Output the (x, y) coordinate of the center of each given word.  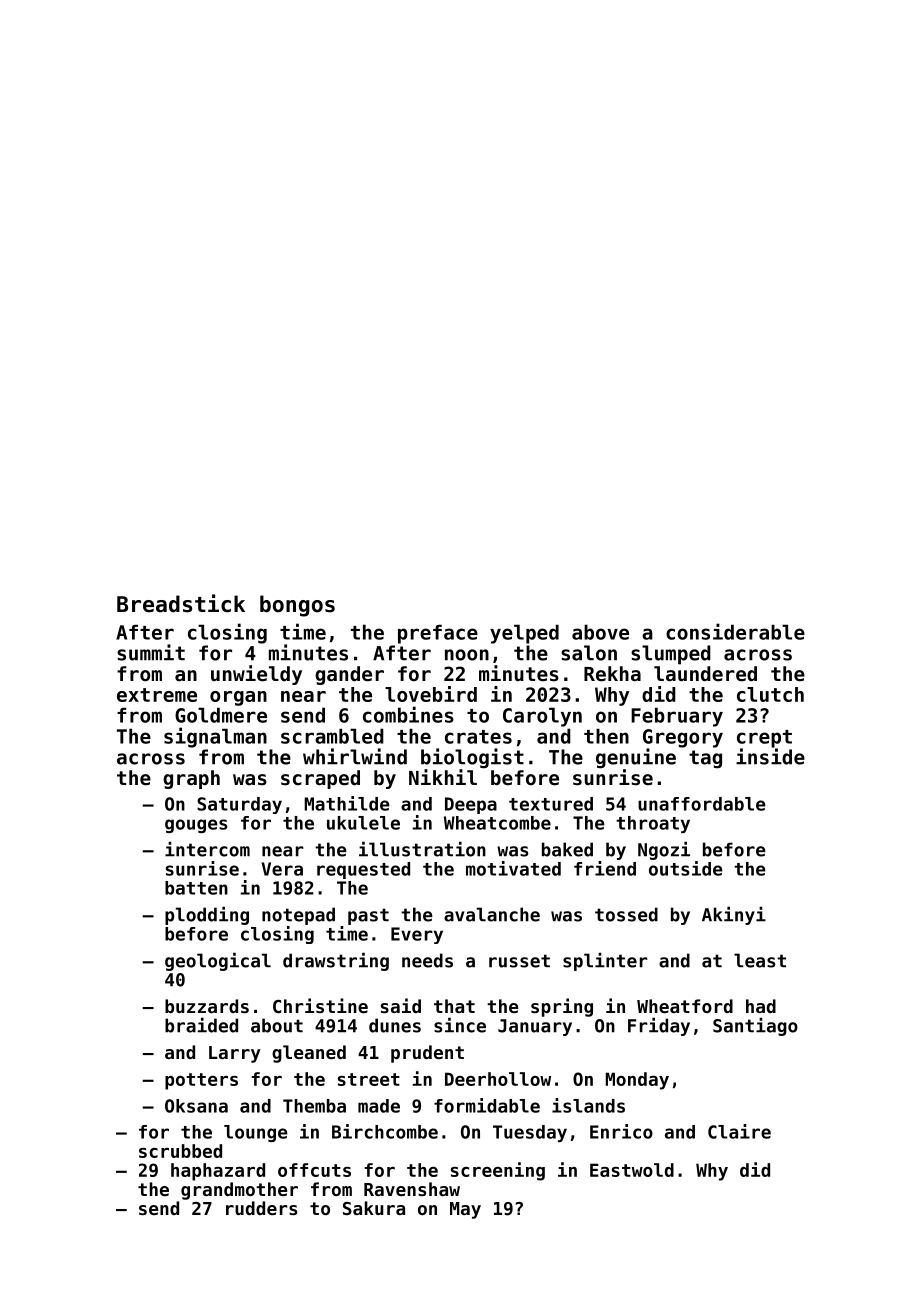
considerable (735, 631)
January (535, 1027)
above (600, 632)
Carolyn (542, 717)
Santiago (755, 1026)
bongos (297, 606)
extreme (157, 695)
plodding (207, 915)
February (677, 717)
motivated (513, 868)
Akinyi (734, 915)
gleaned (309, 1054)
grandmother (239, 1191)
